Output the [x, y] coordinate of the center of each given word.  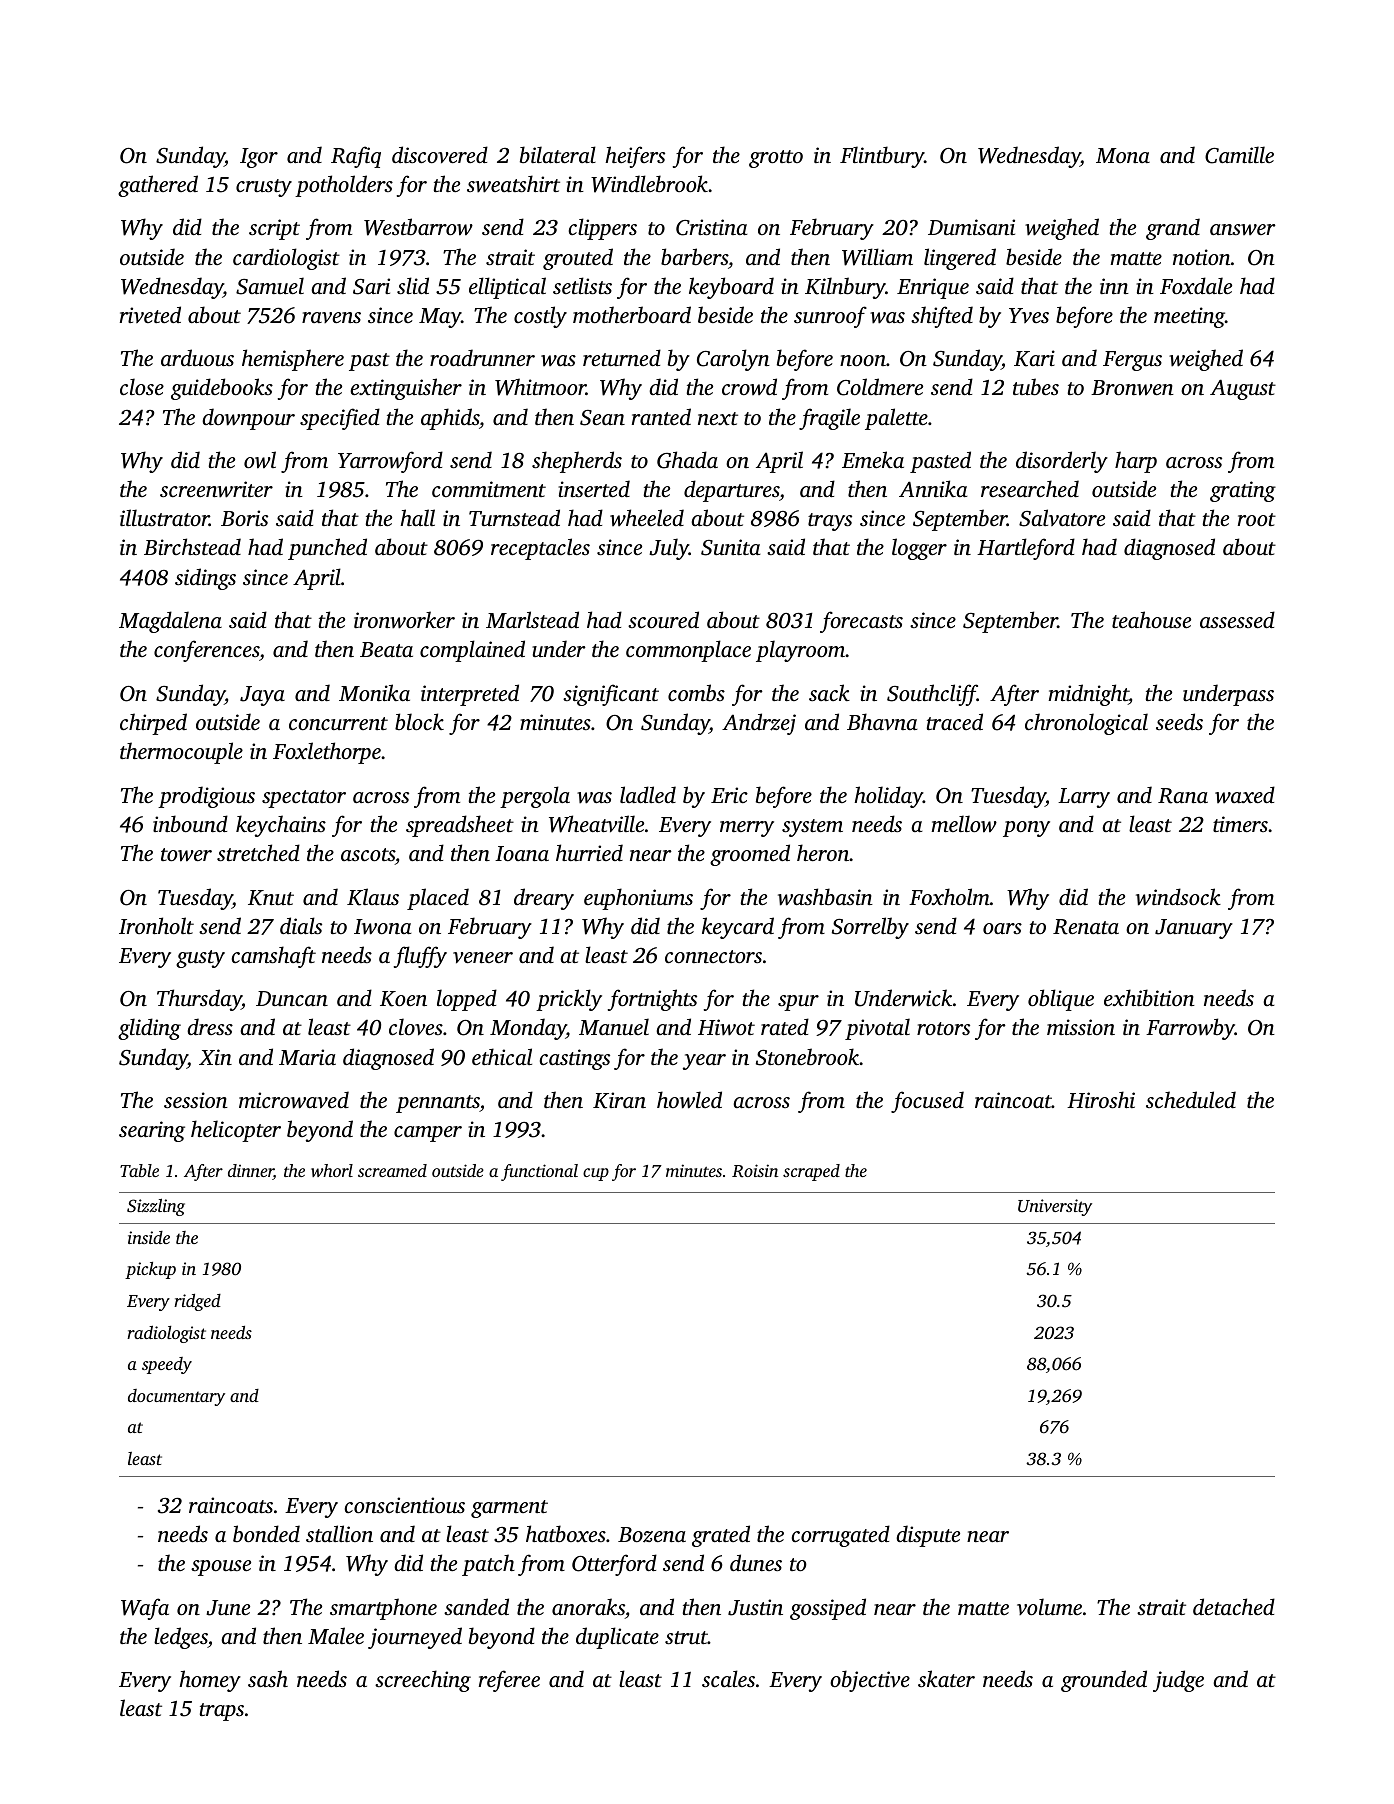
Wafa [145, 1609]
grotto [776, 159]
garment [509, 1509]
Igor [259, 158]
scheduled [1191, 1099]
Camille [1239, 155]
